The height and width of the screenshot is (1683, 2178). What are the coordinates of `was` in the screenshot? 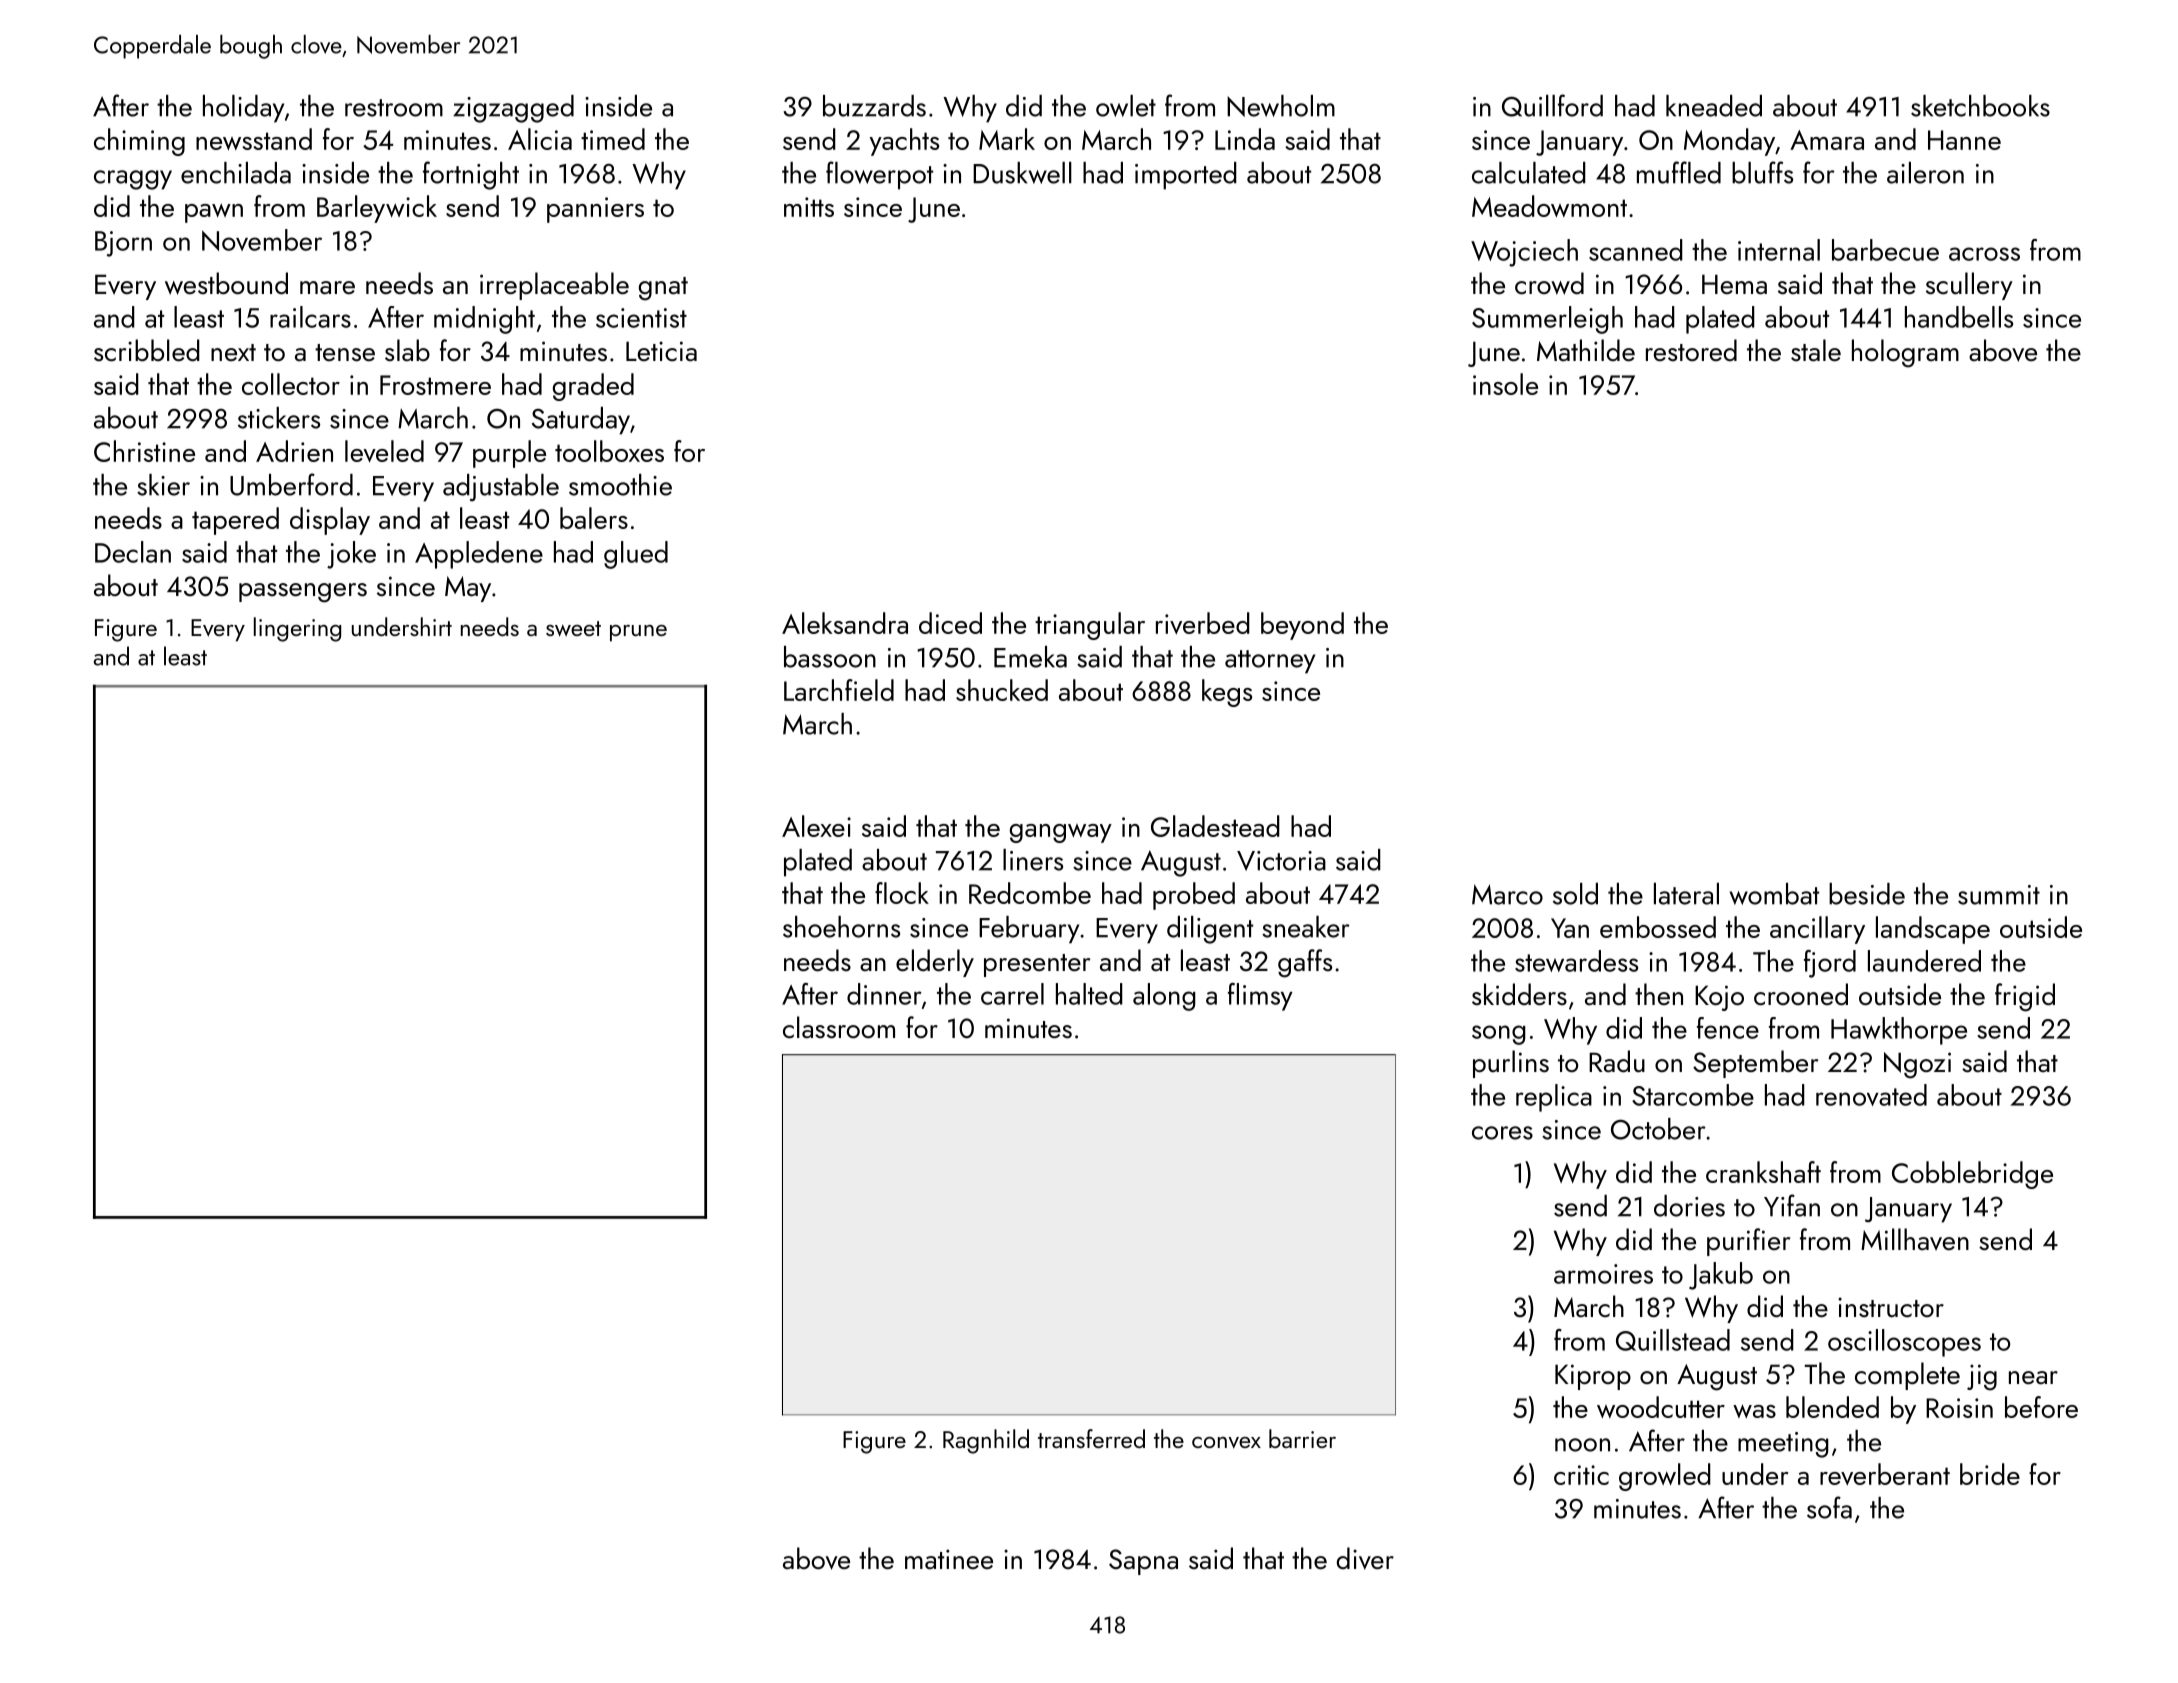 It's located at (1754, 1411).
